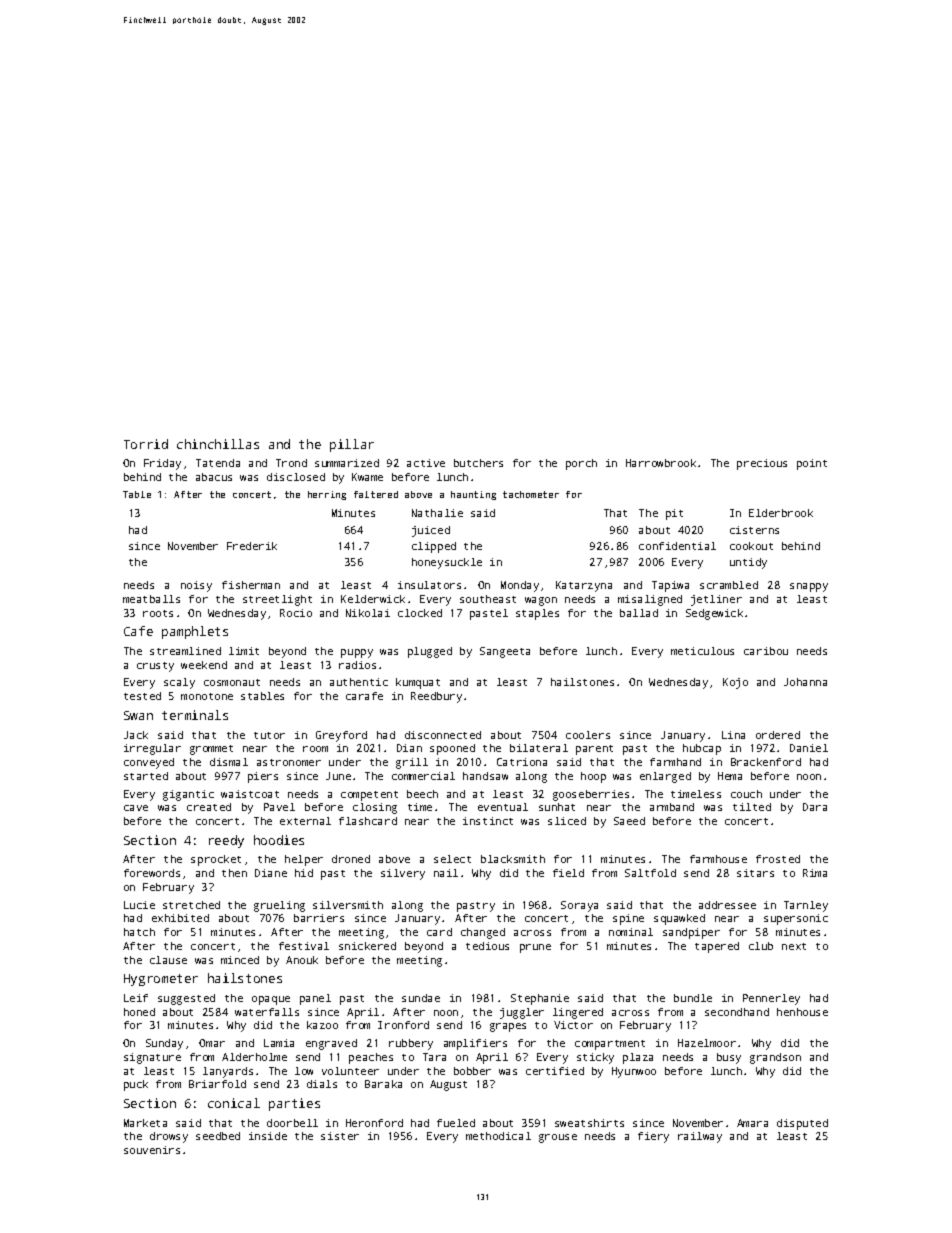 The height and width of the screenshot is (1233, 952). Describe the element at coordinates (805, 682) in the screenshot. I see `Johanna` at that location.
